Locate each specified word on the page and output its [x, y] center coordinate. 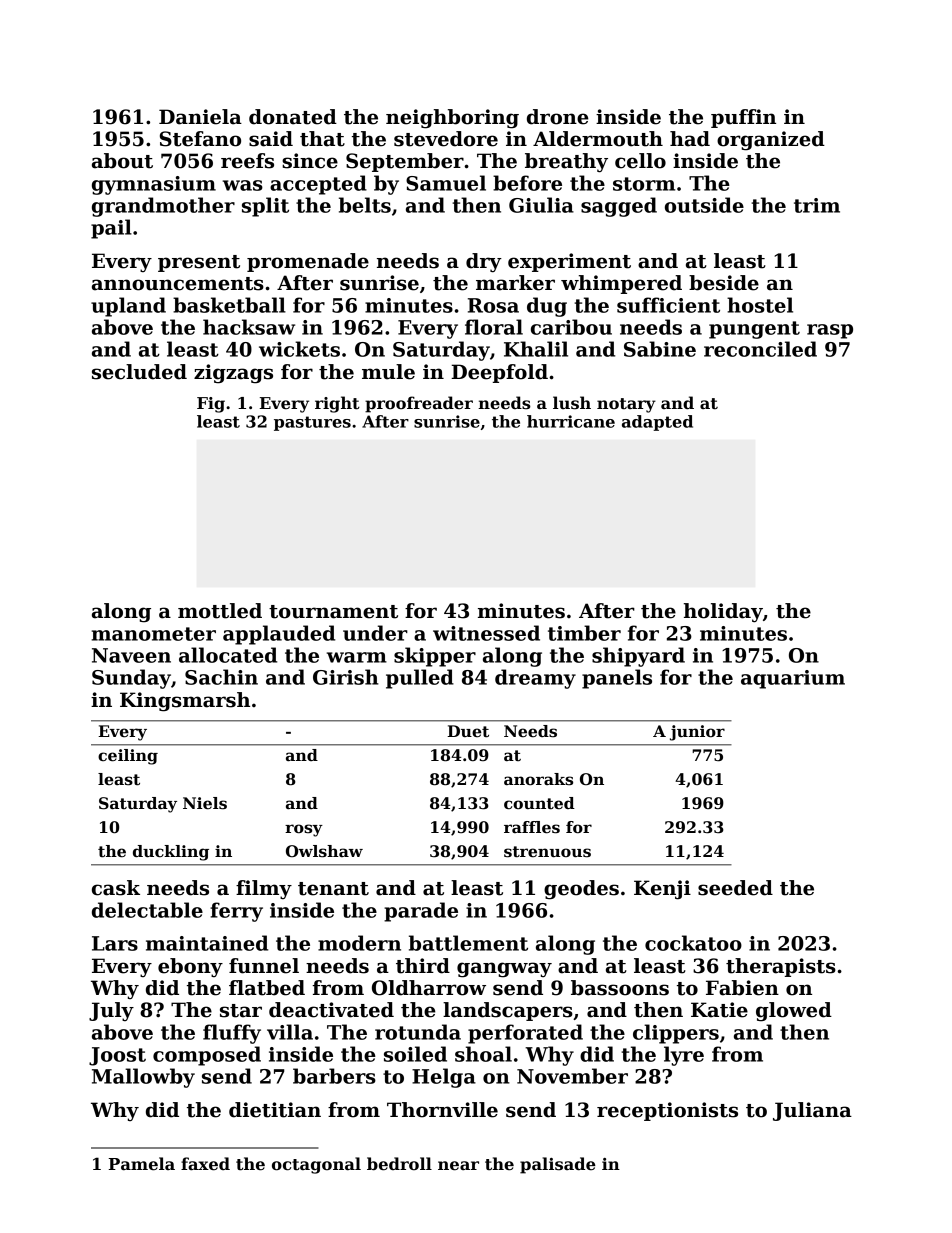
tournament [333, 612]
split [265, 207]
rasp [830, 331]
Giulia [541, 205]
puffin [743, 118]
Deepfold [499, 373]
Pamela [142, 1164]
